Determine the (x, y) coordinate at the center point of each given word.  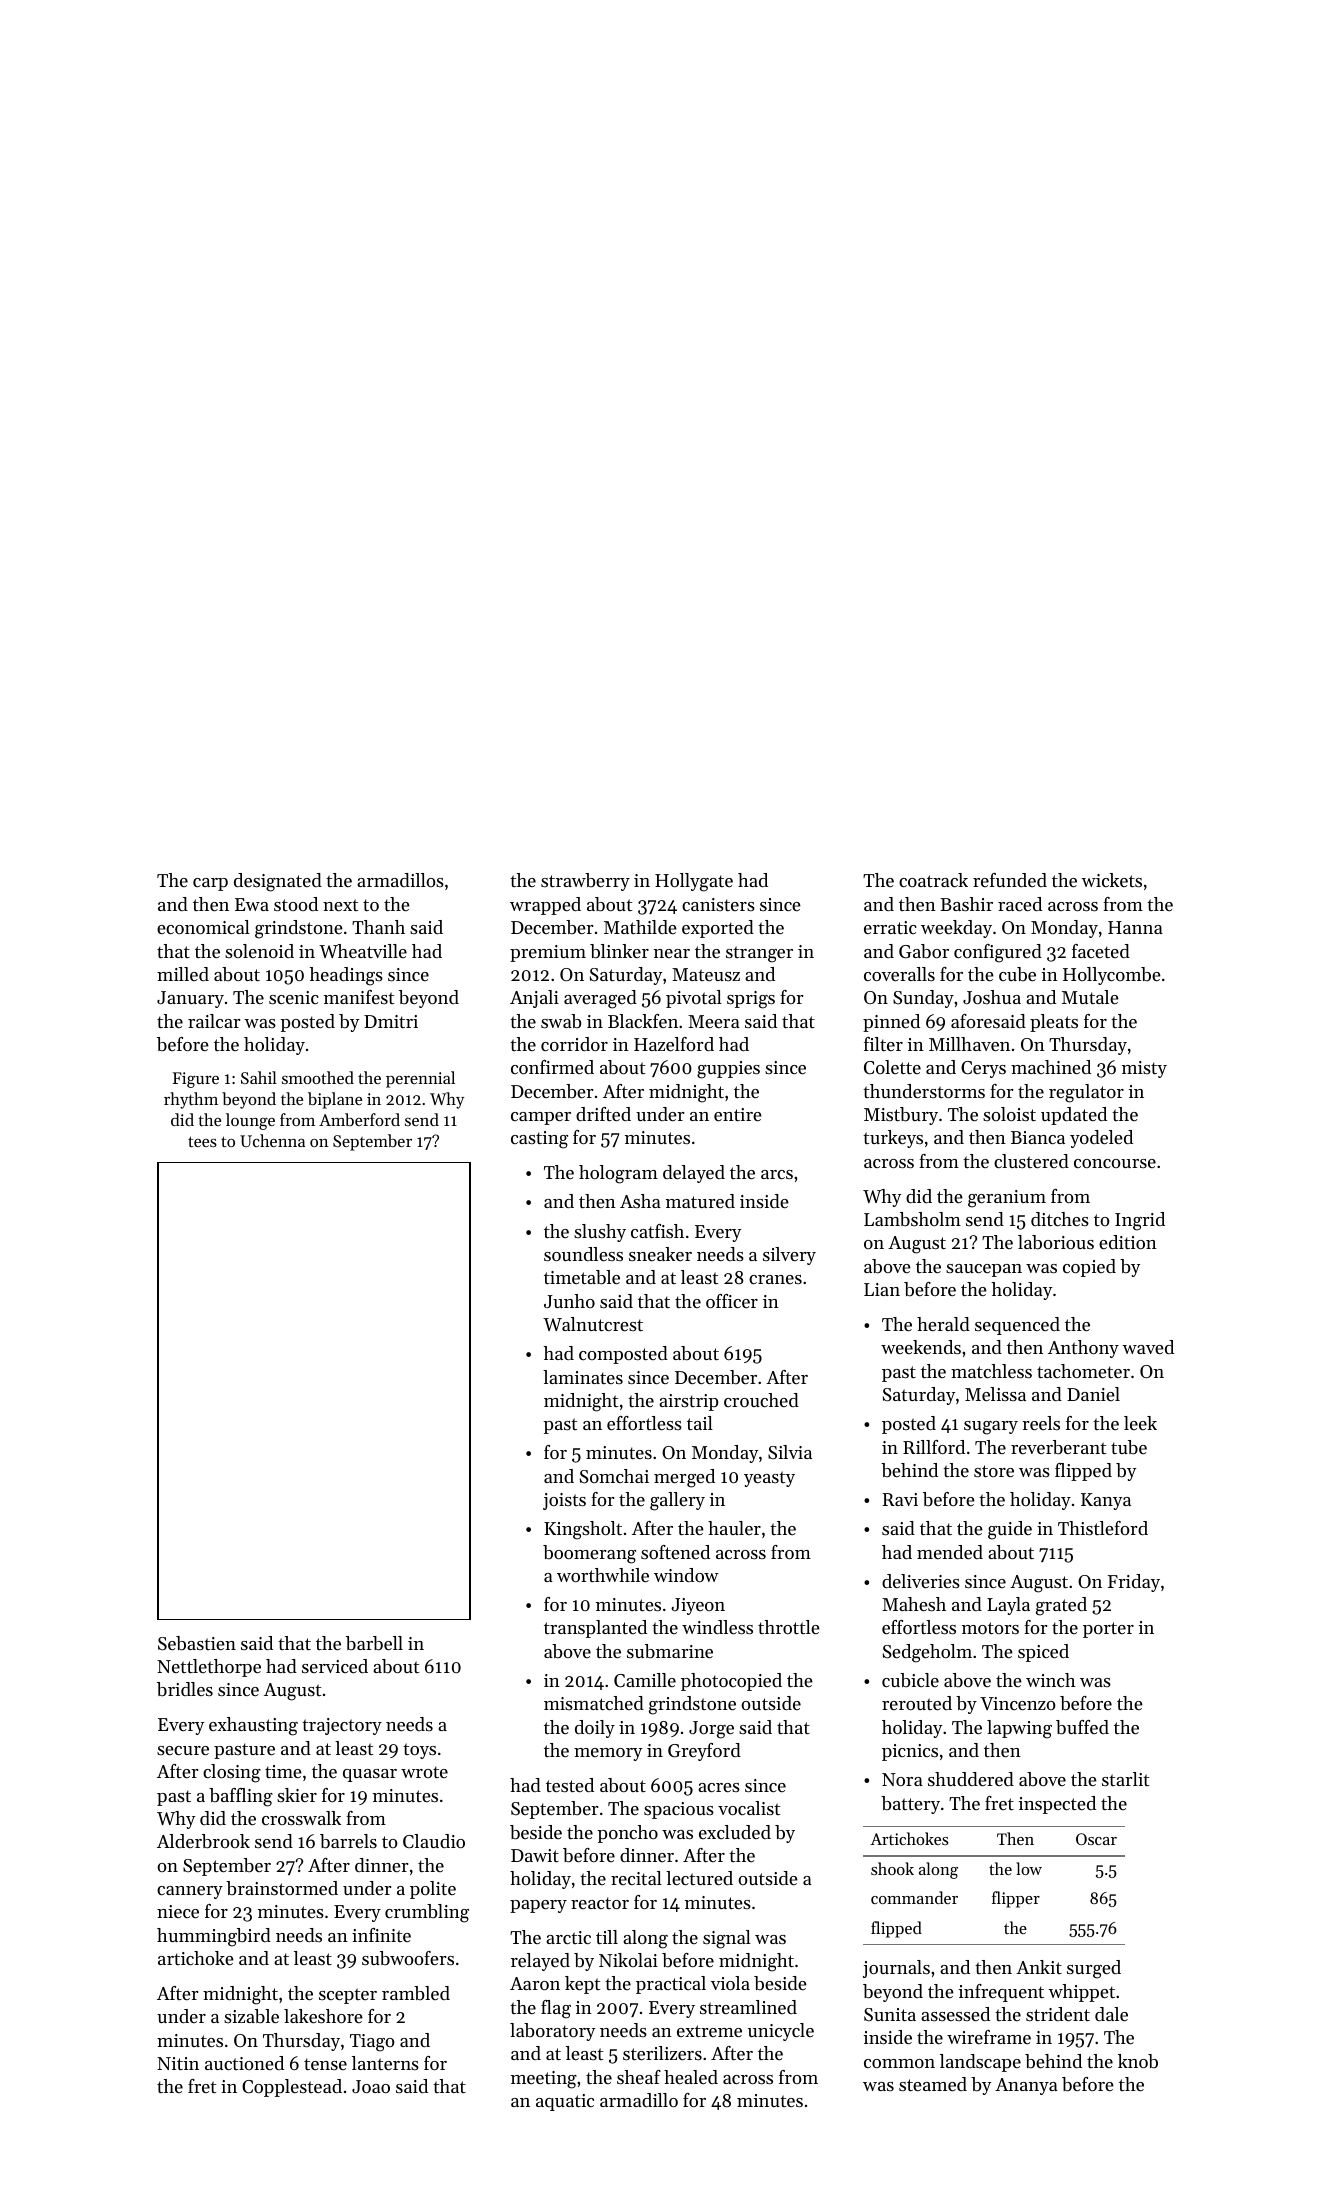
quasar (370, 1775)
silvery (789, 1256)
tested (570, 1785)
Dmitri (391, 1021)
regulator (1086, 1093)
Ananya (1026, 2086)
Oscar (1096, 1839)
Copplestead (292, 2088)
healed (691, 2077)
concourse (1115, 1163)
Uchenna (272, 1140)
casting (539, 1140)
